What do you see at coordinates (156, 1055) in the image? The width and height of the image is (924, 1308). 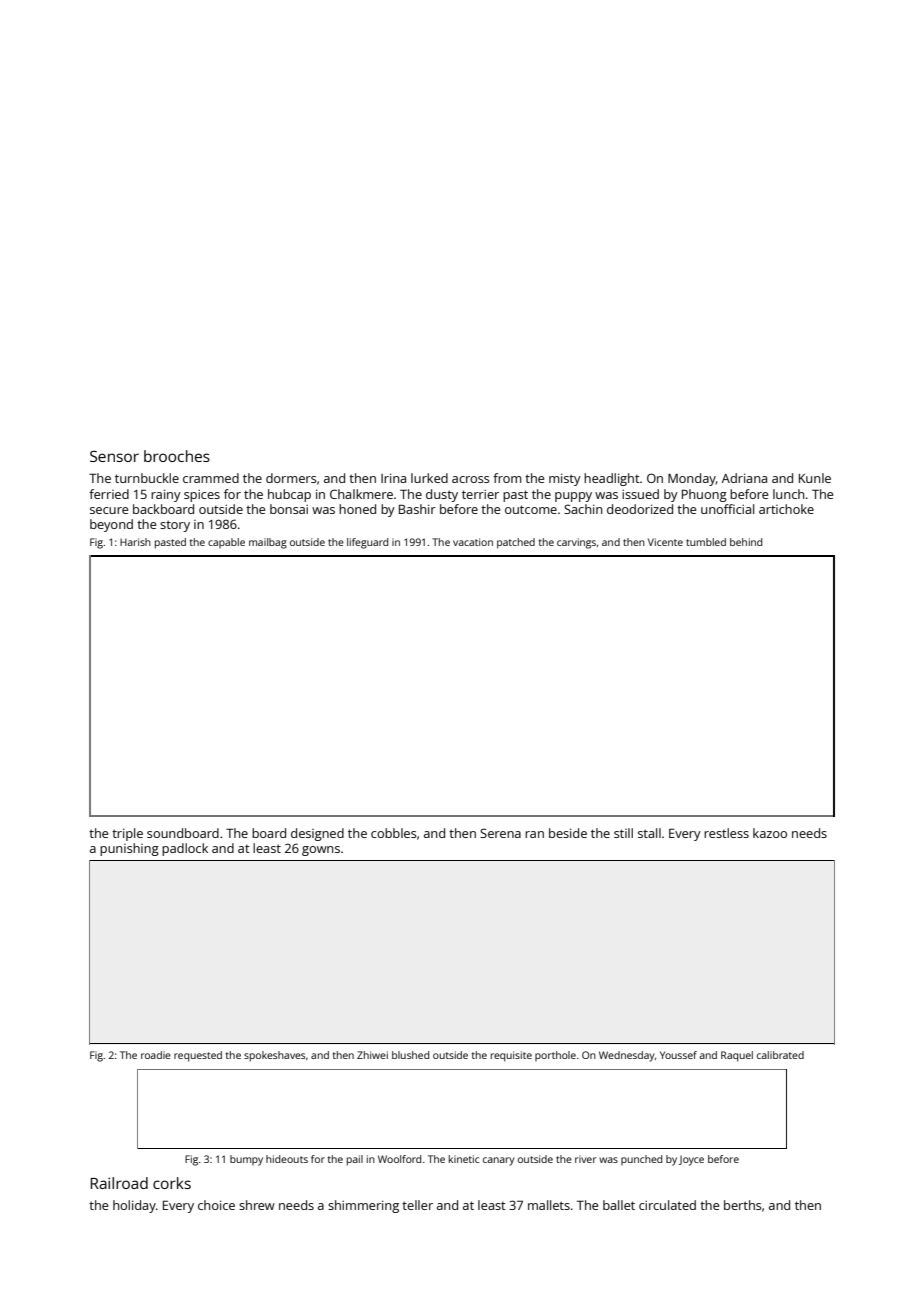 I see `roadie` at bounding box center [156, 1055].
